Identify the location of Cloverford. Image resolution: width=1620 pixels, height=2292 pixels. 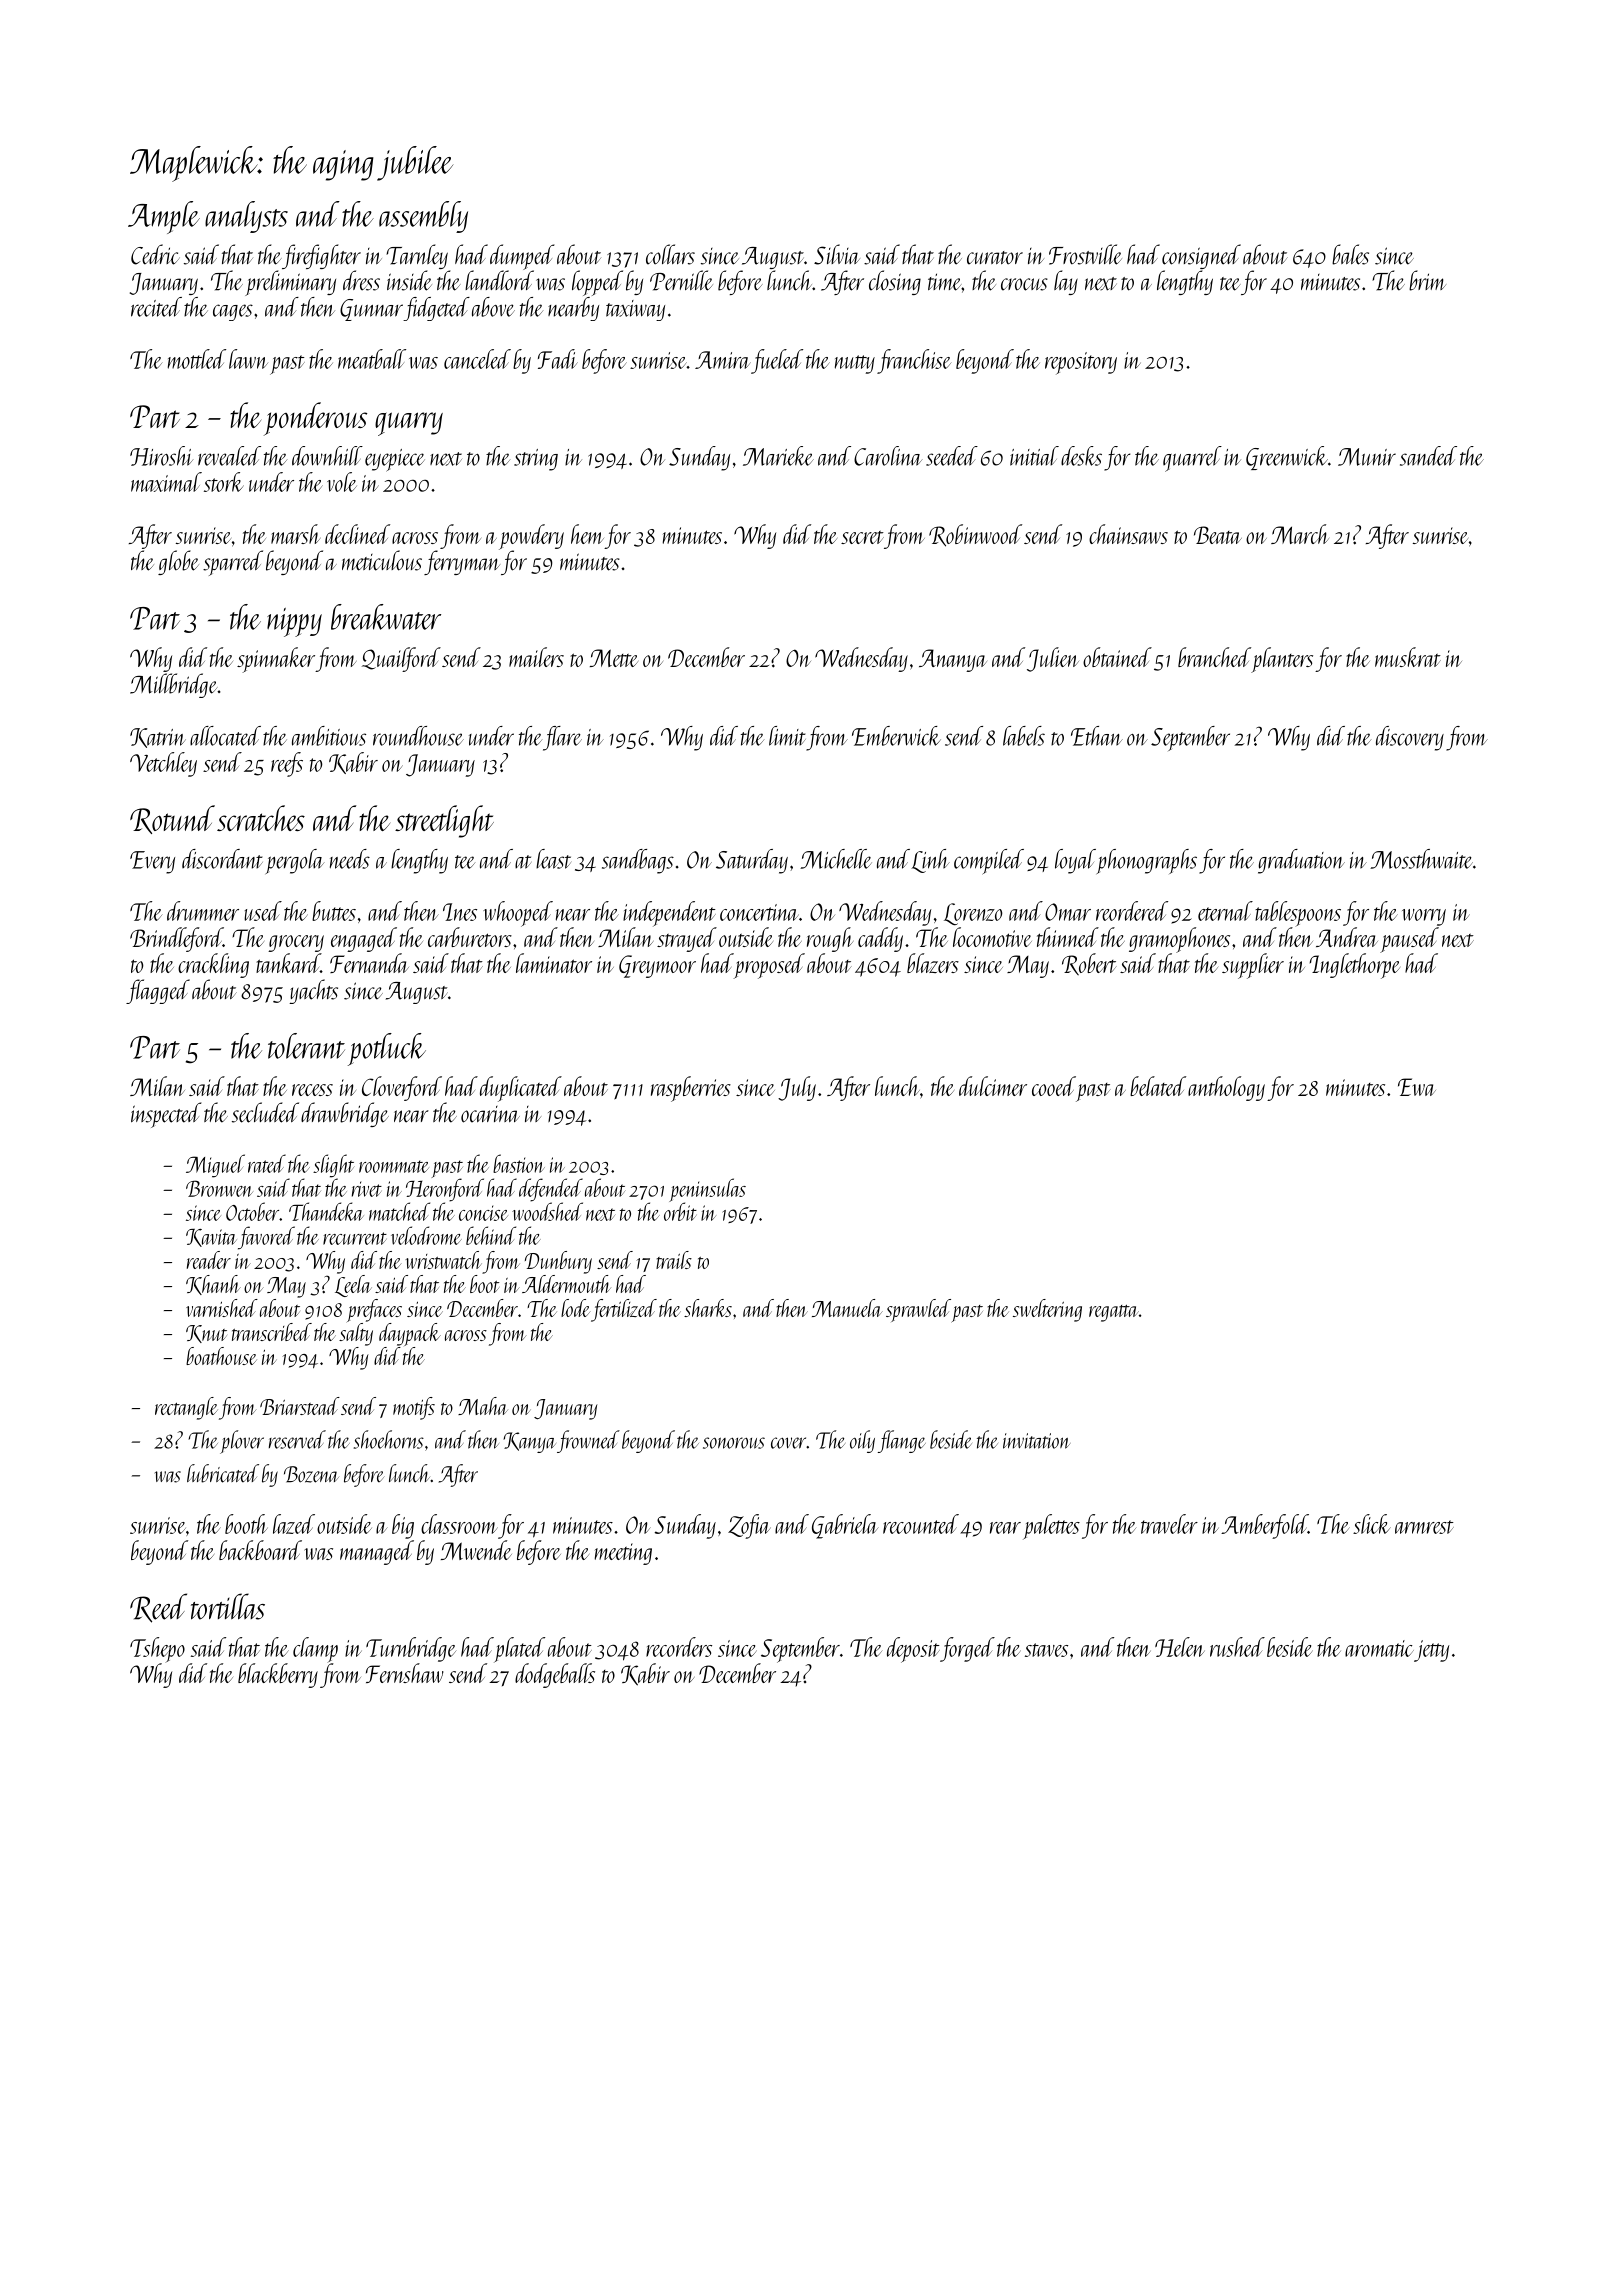
(402, 1088).
